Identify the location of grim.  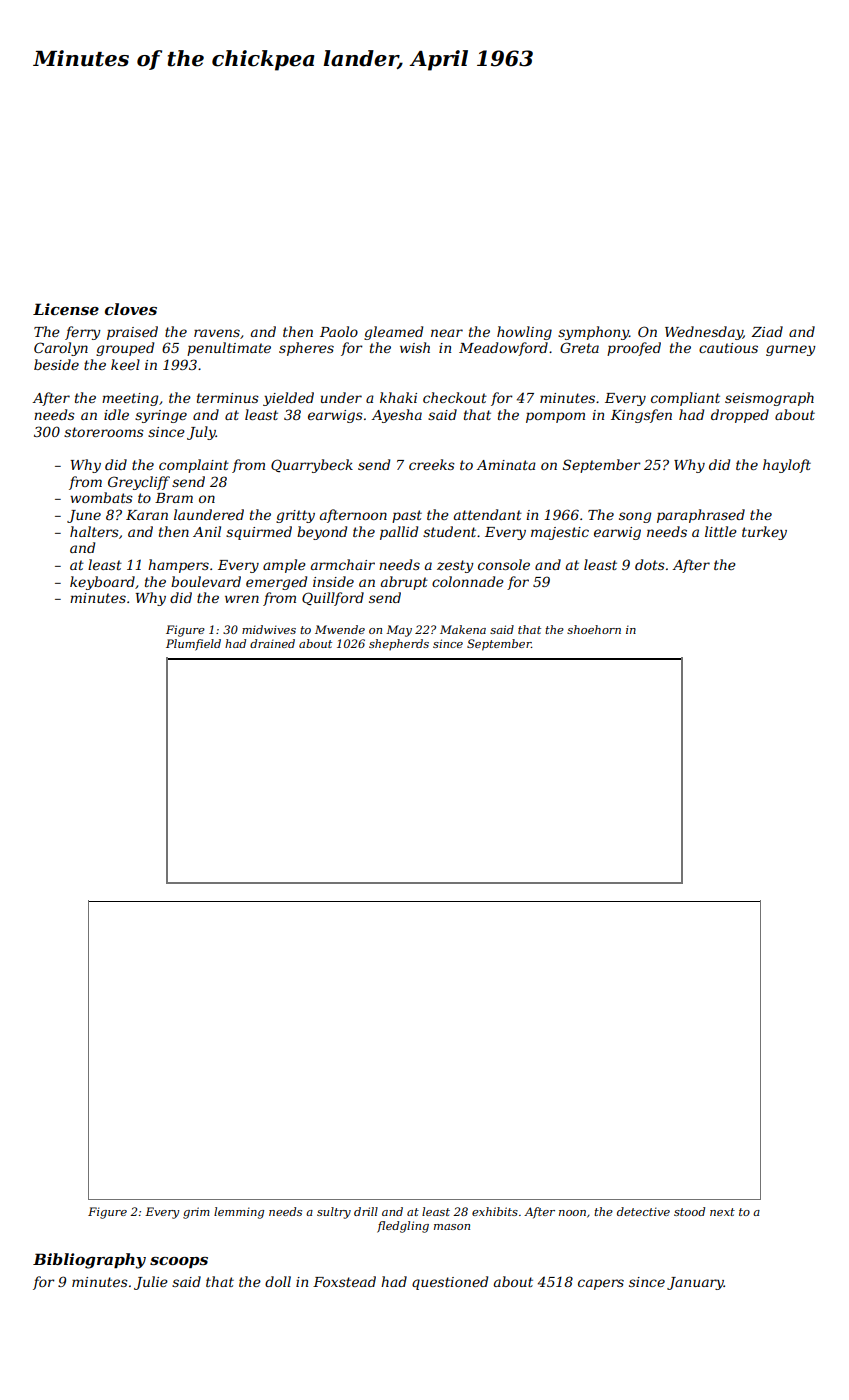
(196, 1213).
